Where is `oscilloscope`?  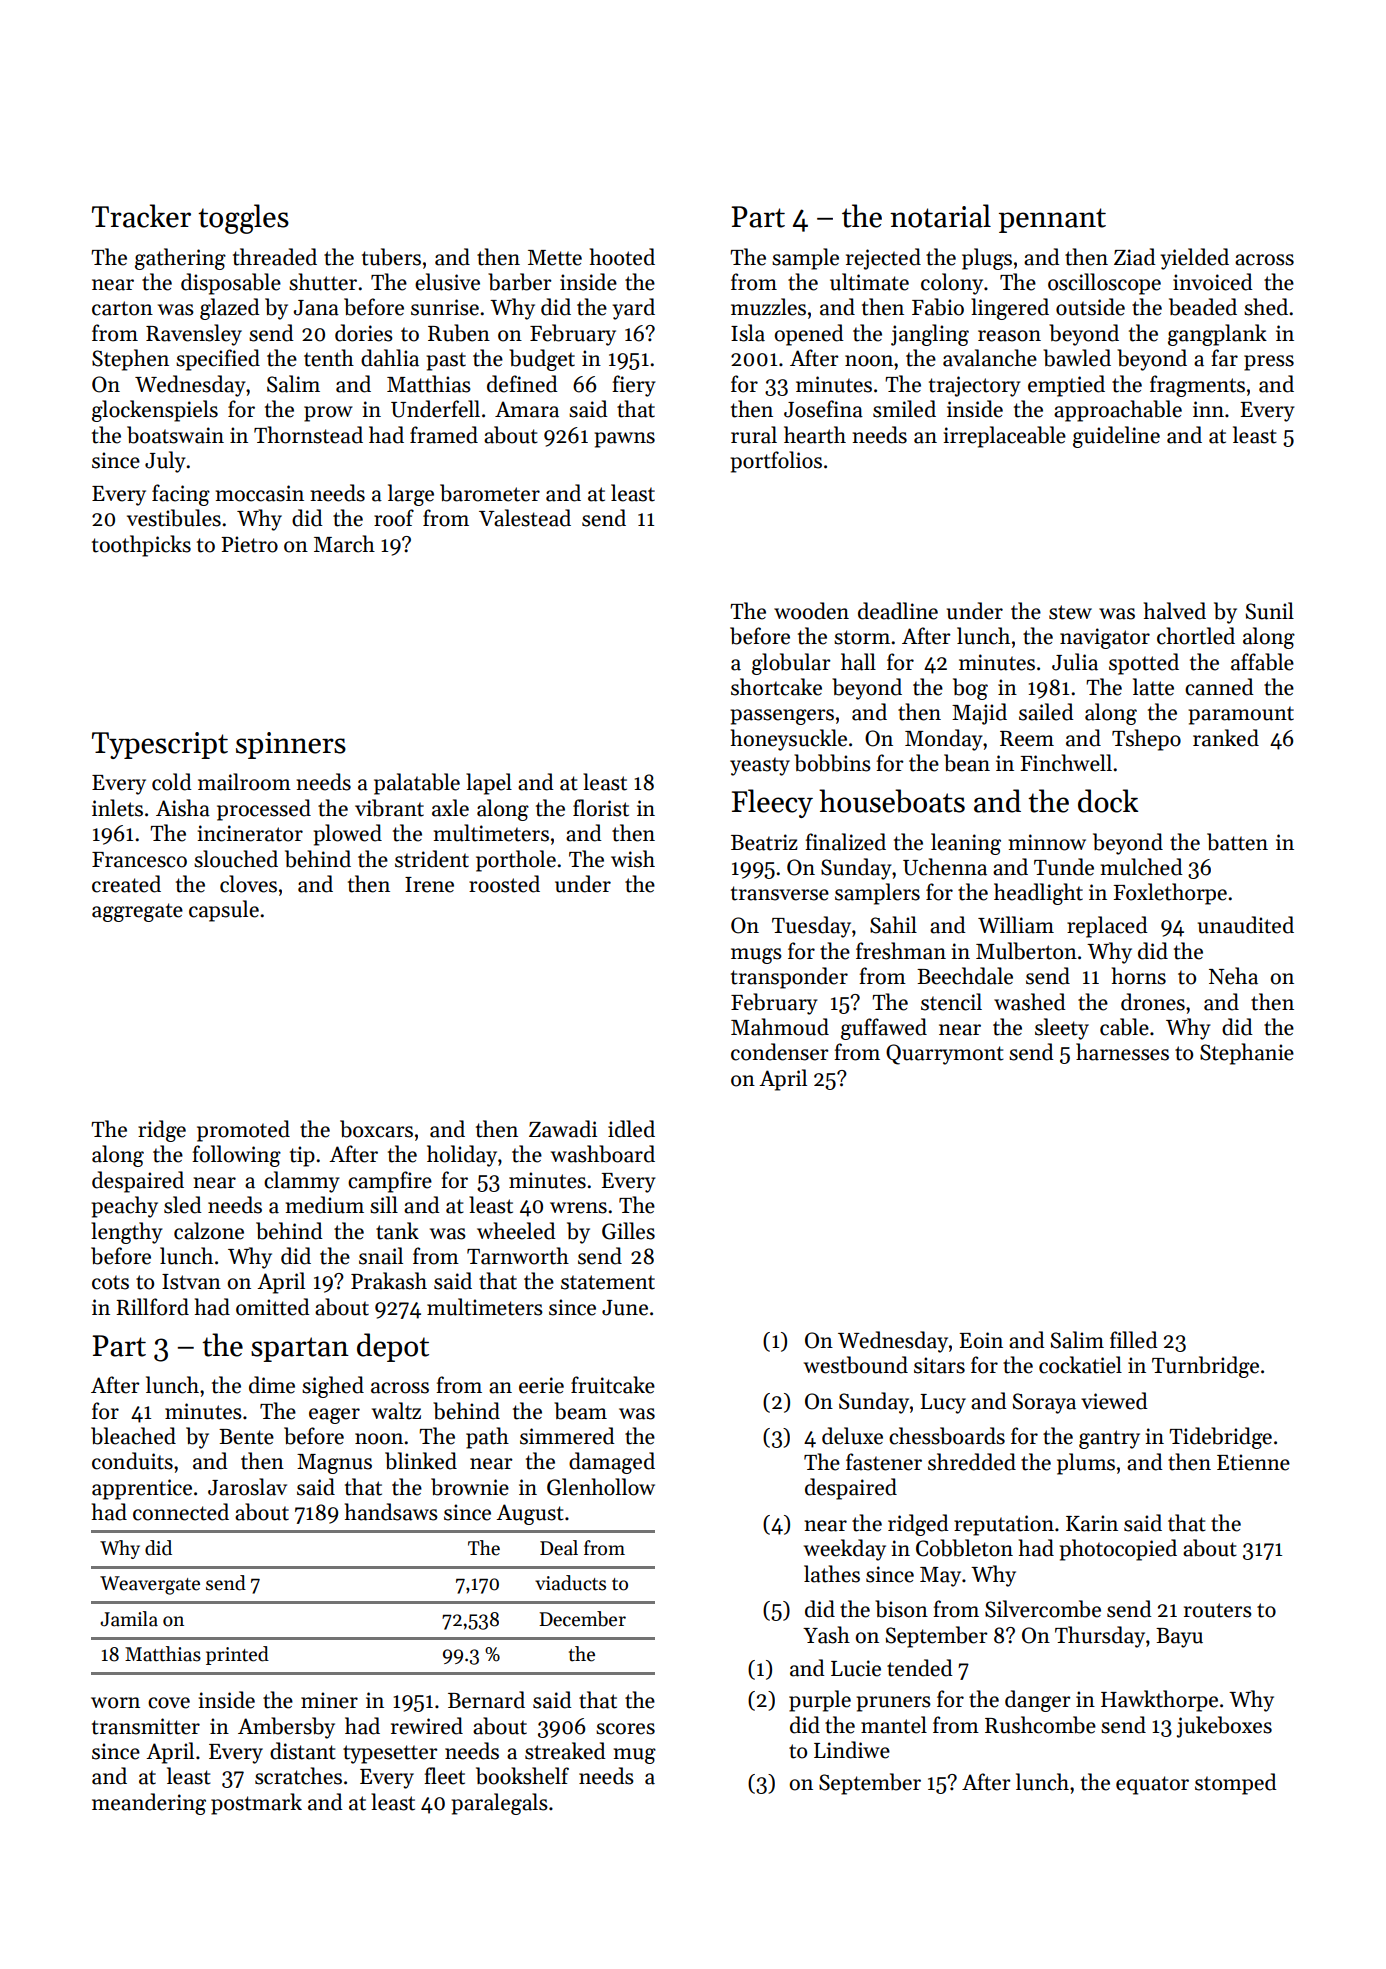 oscilloscope is located at coordinates (1104, 284).
